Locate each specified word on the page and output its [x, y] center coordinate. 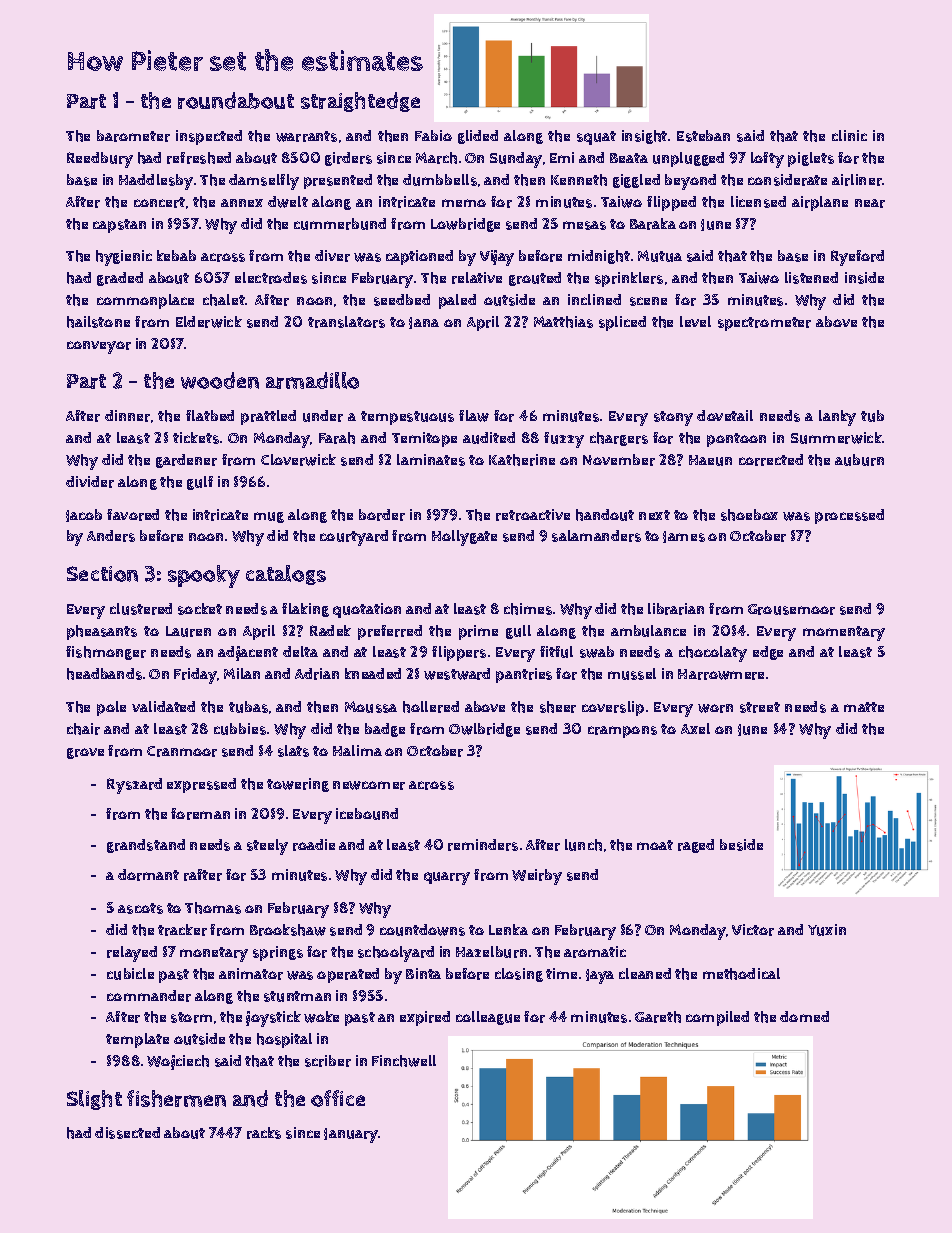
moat [655, 845]
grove [85, 753]
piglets [811, 159]
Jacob [84, 515]
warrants [306, 136]
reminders [483, 845]
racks [264, 1133]
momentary [844, 633]
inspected [209, 137]
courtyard [354, 538]
